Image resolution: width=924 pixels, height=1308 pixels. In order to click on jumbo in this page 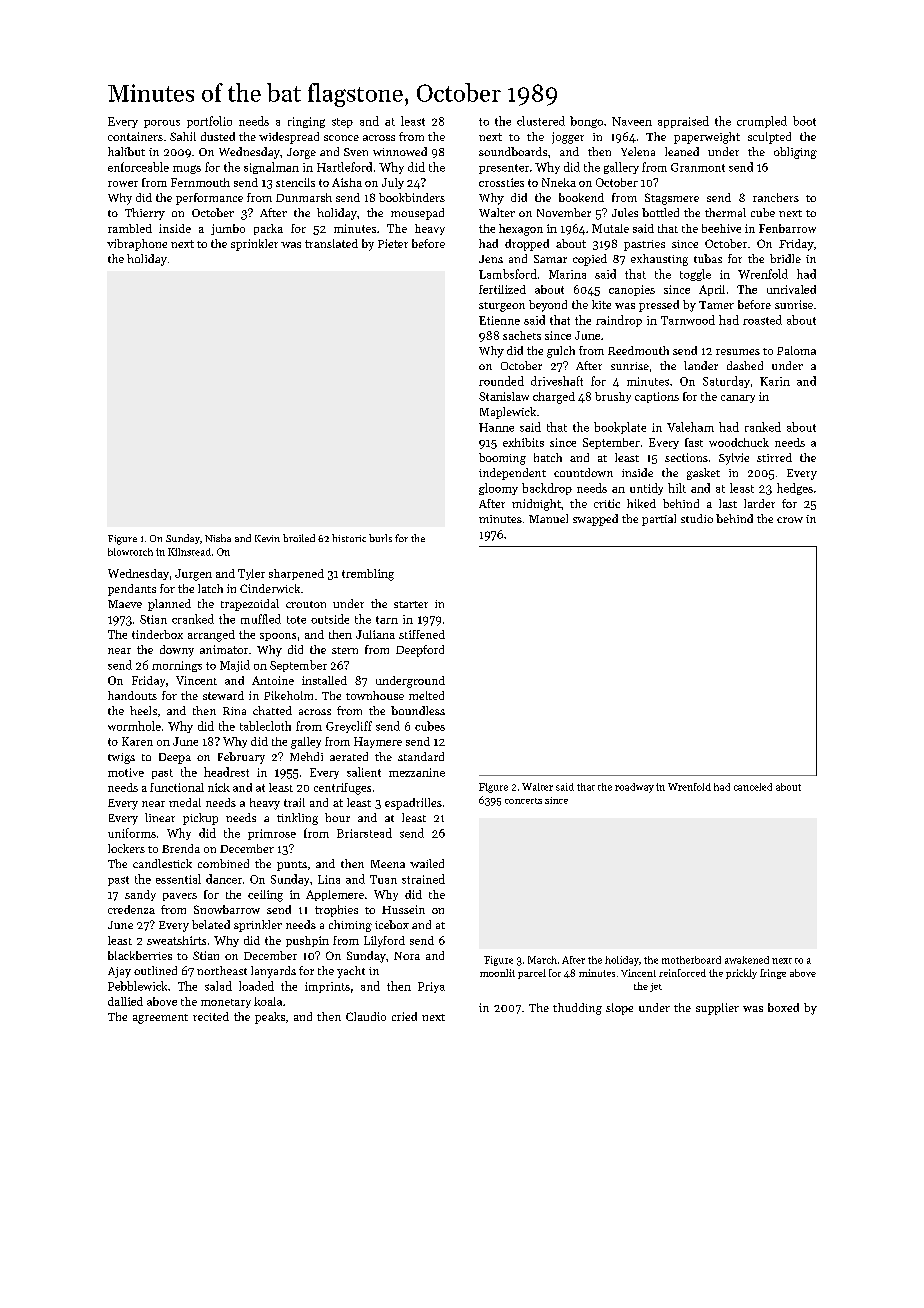, I will do `click(228, 229)`.
